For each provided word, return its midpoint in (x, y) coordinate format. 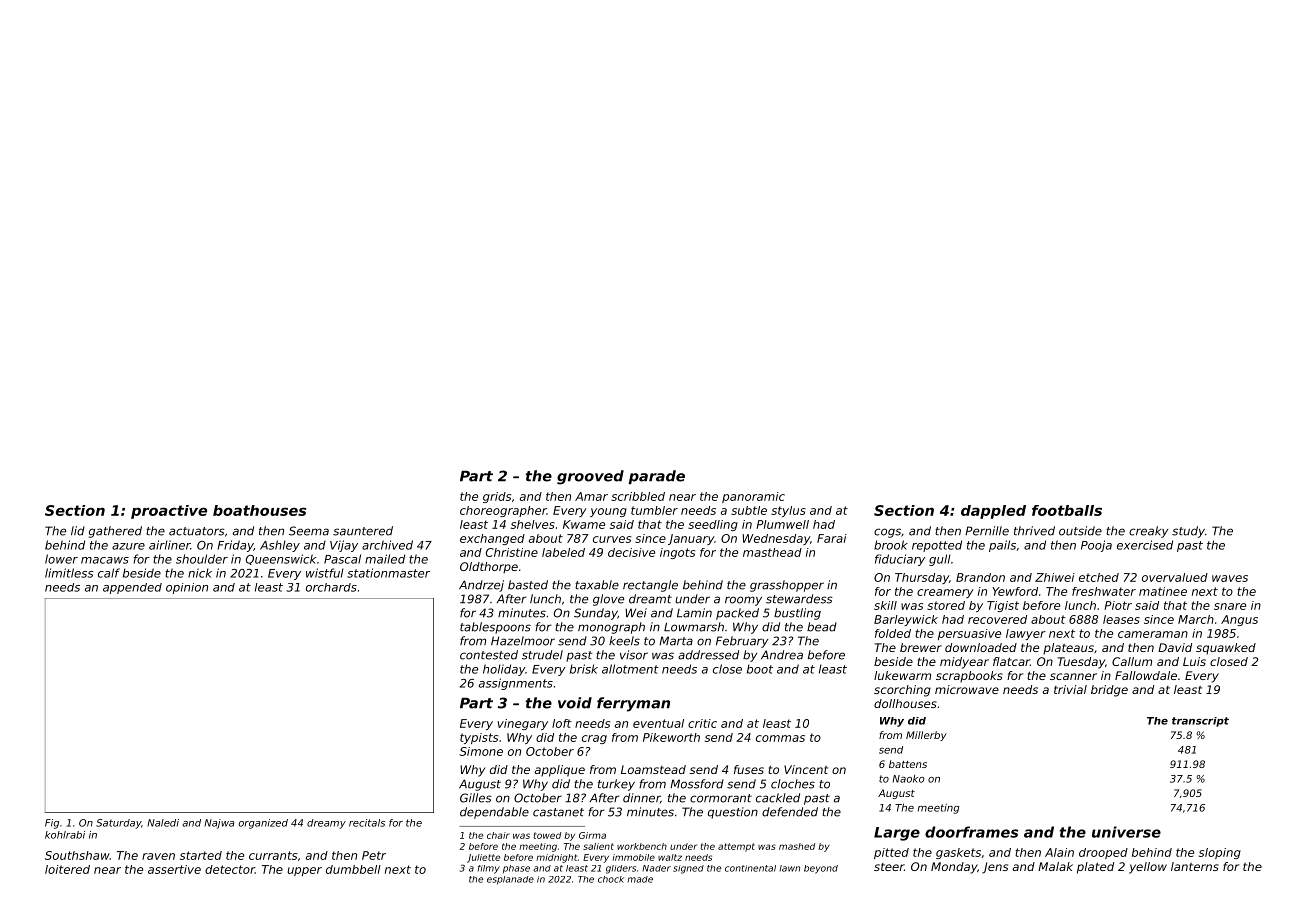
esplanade (510, 880)
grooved (590, 477)
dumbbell (353, 869)
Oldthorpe (489, 568)
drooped (1103, 853)
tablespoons (495, 628)
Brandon (980, 577)
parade (657, 477)
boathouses (259, 510)
